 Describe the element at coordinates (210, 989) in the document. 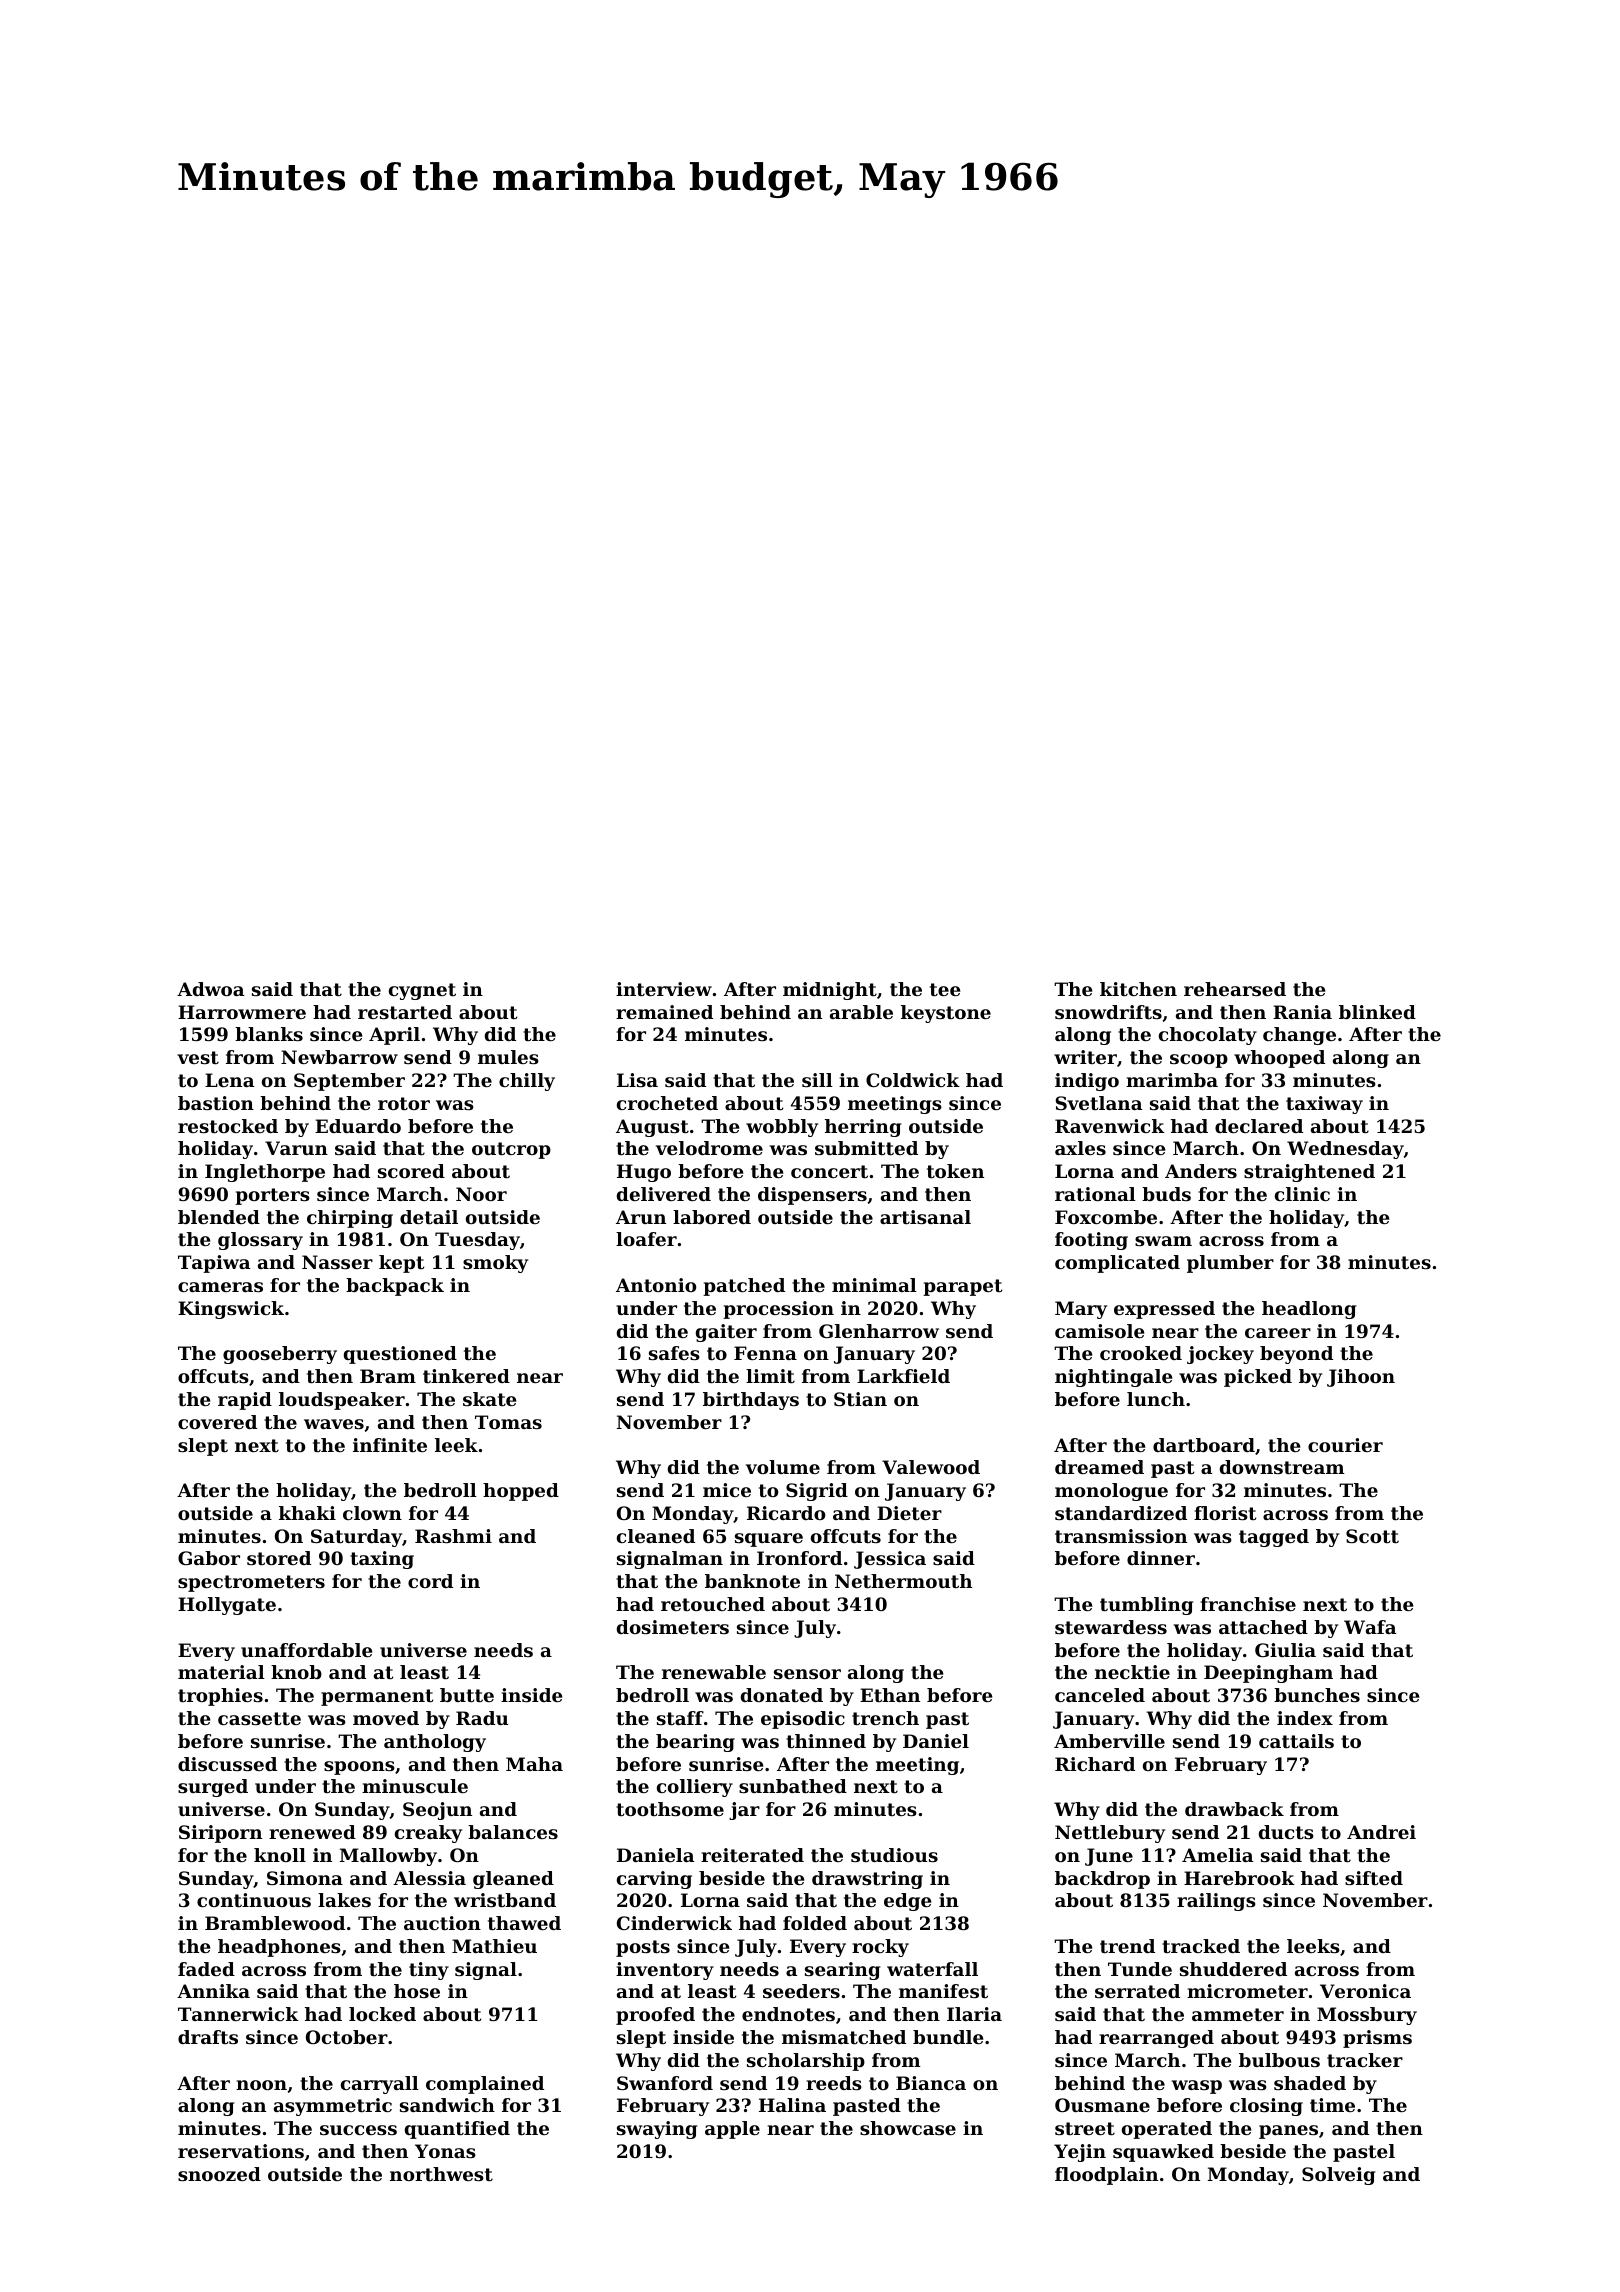

I see `Adwoa` at that location.
